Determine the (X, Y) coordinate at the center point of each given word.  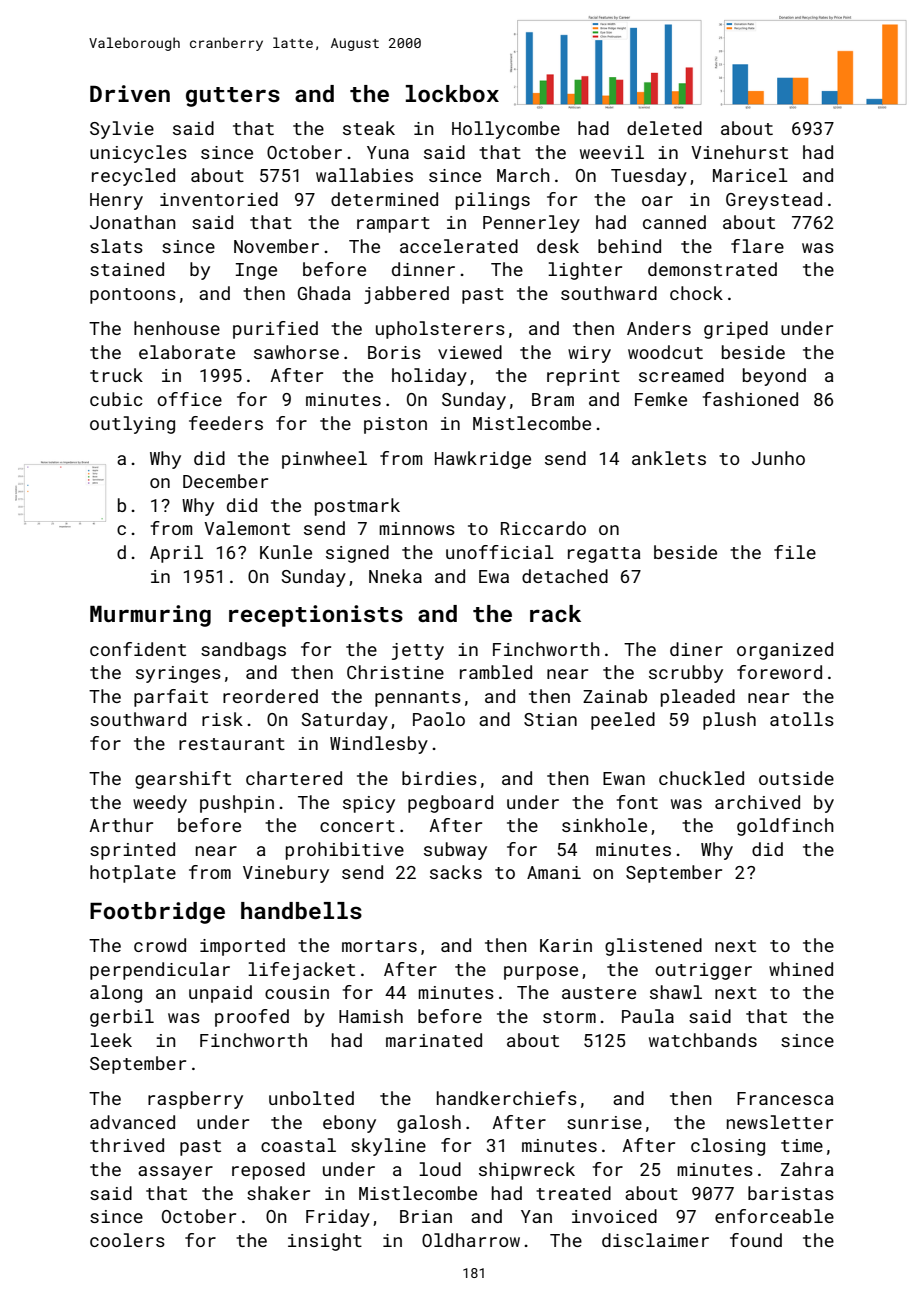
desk (558, 246)
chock (696, 293)
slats (116, 246)
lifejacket (301, 971)
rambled (496, 672)
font (637, 802)
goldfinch (785, 827)
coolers (127, 1240)
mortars (379, 946)
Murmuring (150, 616)
